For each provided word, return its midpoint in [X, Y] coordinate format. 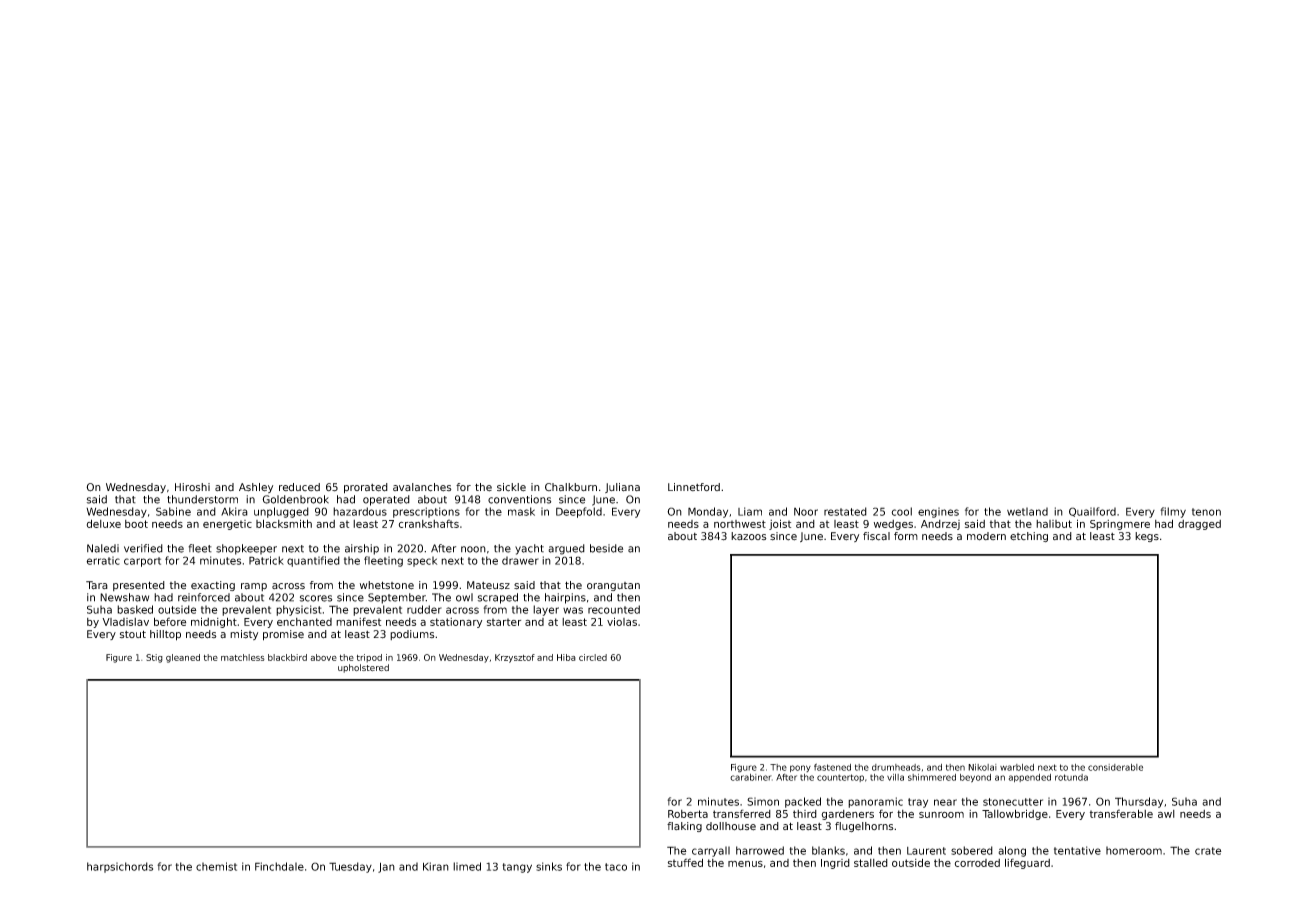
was [573, 610]
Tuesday [350, 867]
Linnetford [694, 487]
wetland [1027, 511]
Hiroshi [192, 487]
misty [244, 635]
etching [1029, 537]
